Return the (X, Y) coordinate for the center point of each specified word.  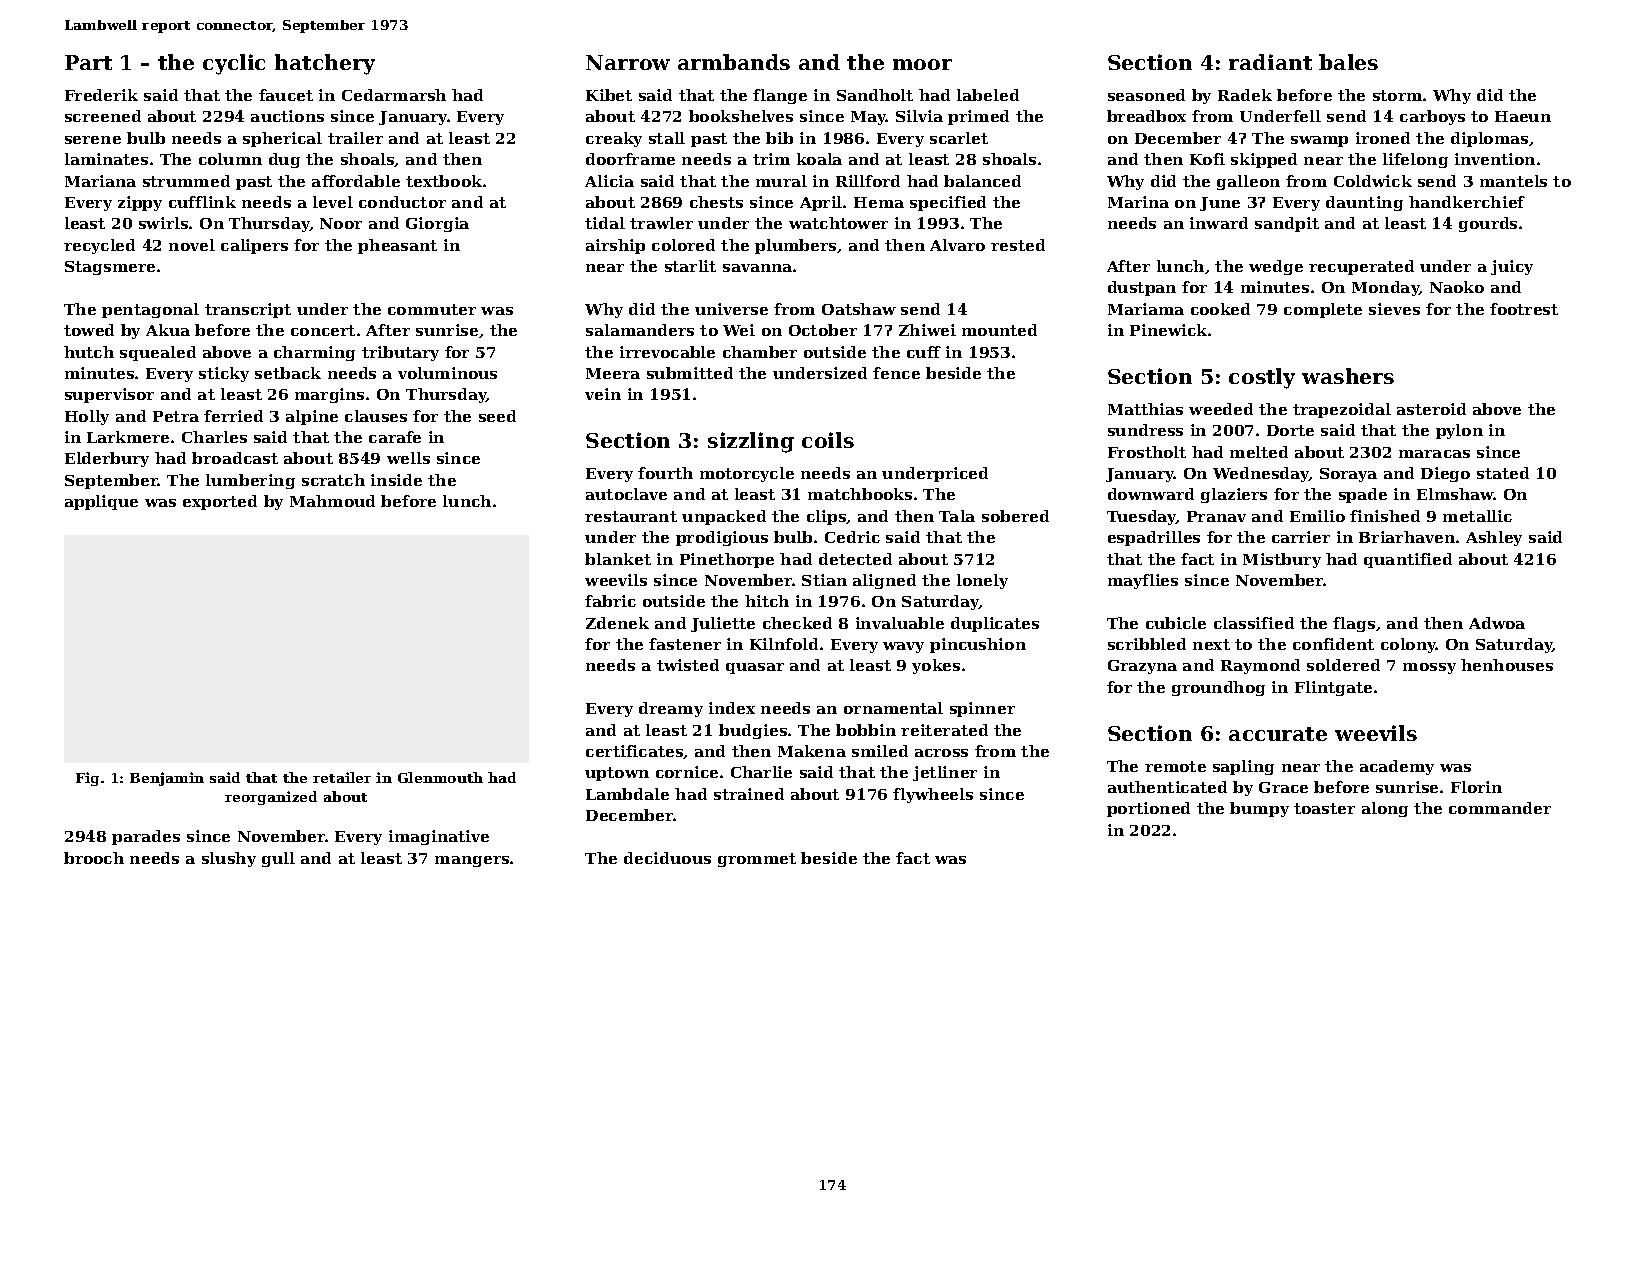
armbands (734, 62)
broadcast (235, 458)
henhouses (1507, 665)
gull (278, 859)
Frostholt (1147, 452)
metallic (1477, 516)
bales (1348, 62)
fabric (610, 601)
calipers (254, 246)
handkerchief (1467, 202)
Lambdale (627, 794)
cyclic (234, 64)
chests (716, 202)
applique (101, 502)
